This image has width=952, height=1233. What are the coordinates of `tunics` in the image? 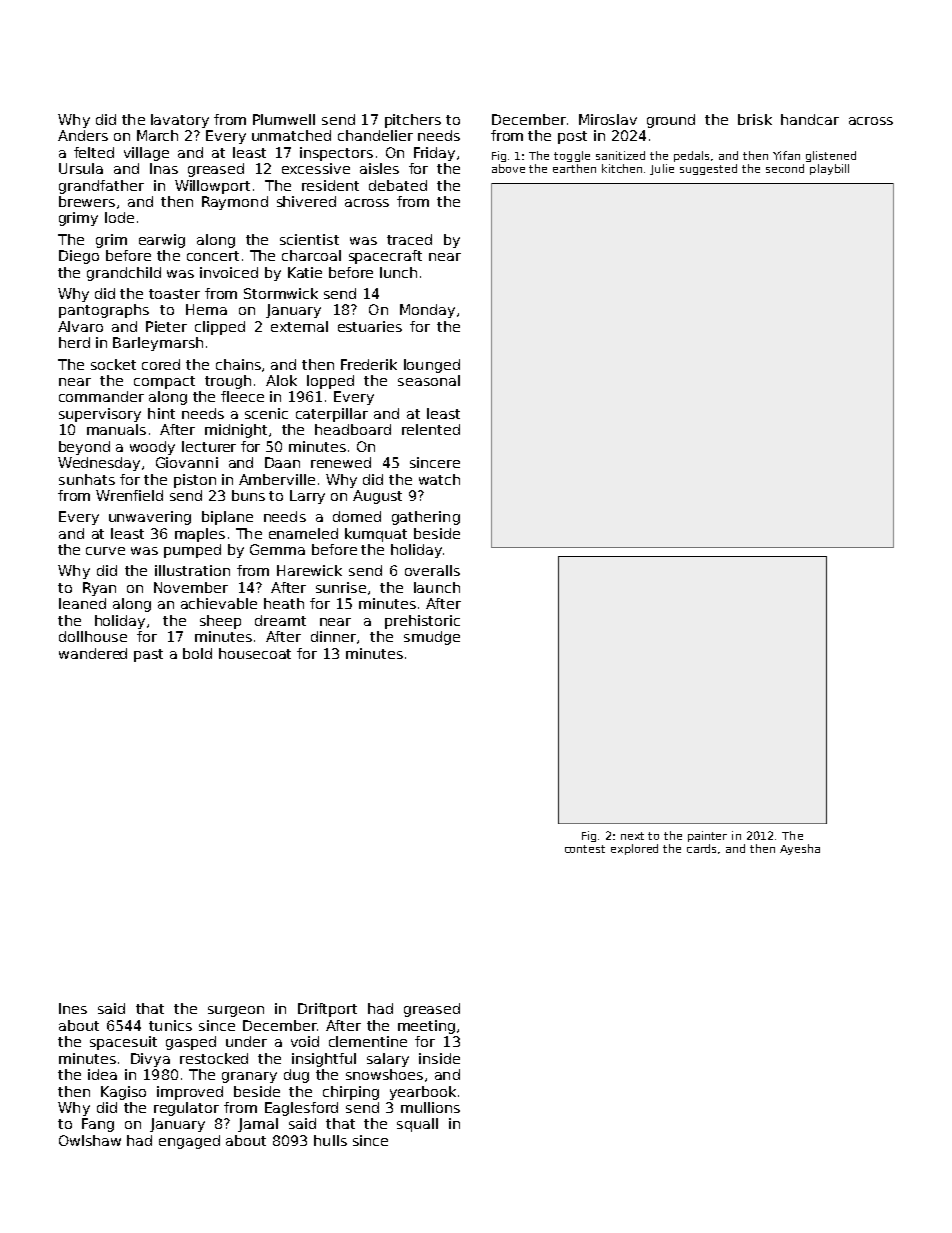 It's located at (170, 1025).
